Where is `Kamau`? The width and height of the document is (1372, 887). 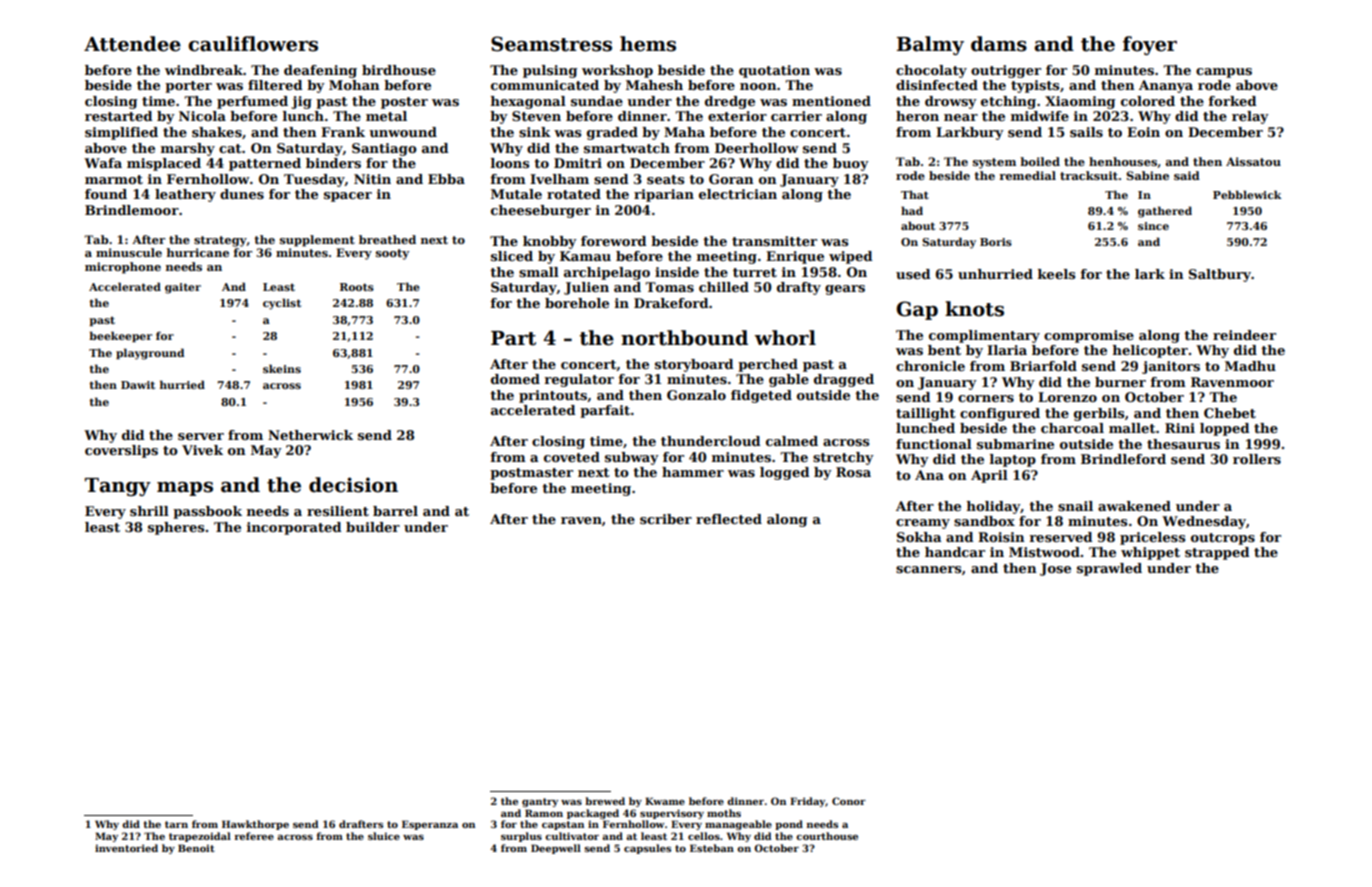
Kamau is located at coordinates (585, 256).
